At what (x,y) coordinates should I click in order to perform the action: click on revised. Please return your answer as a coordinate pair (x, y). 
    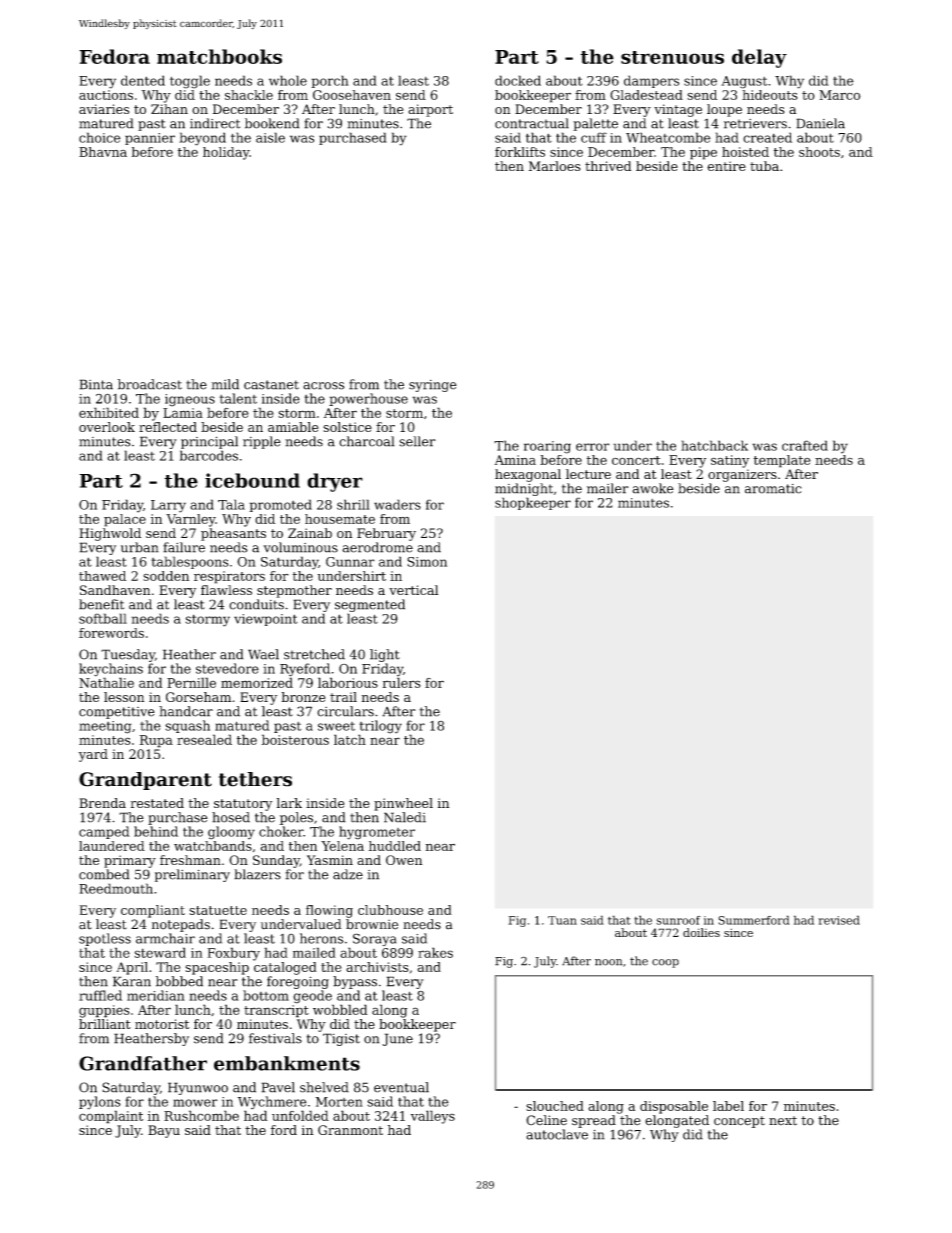
    Looking at the image, I should click on (839, 920).
